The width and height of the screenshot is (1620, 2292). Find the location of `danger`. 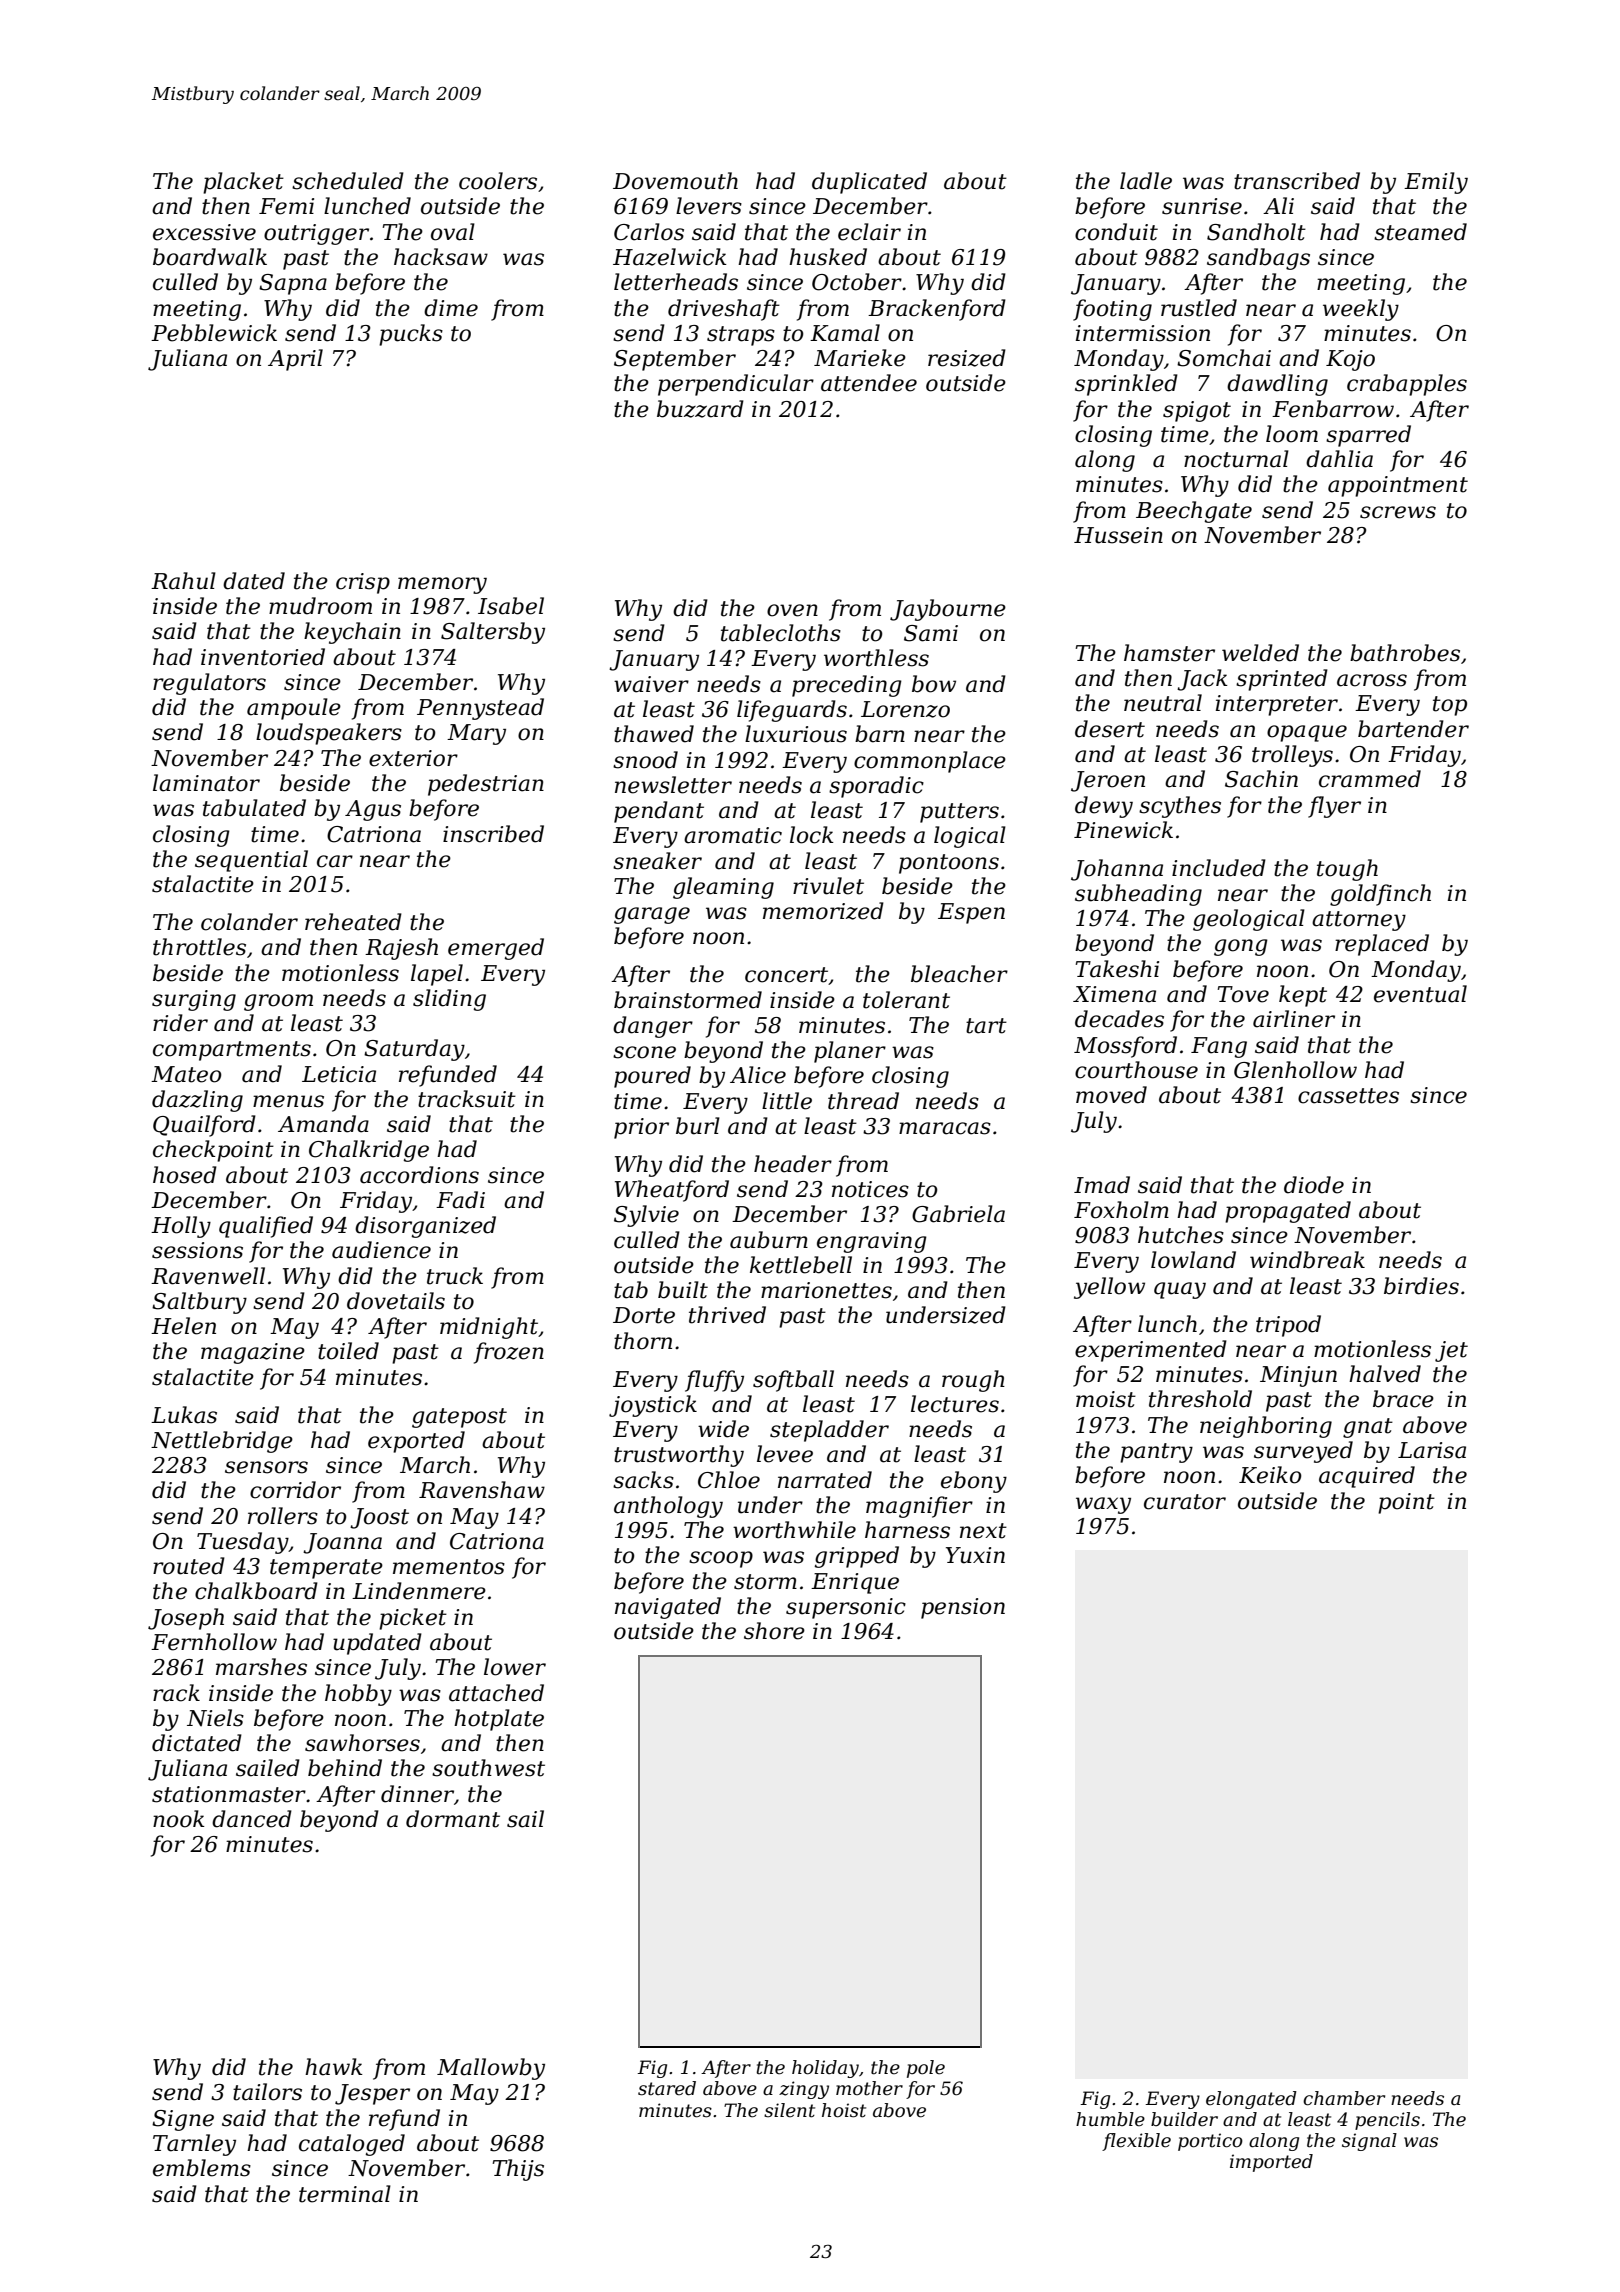

danger is located at coordinates (653, 1027).
